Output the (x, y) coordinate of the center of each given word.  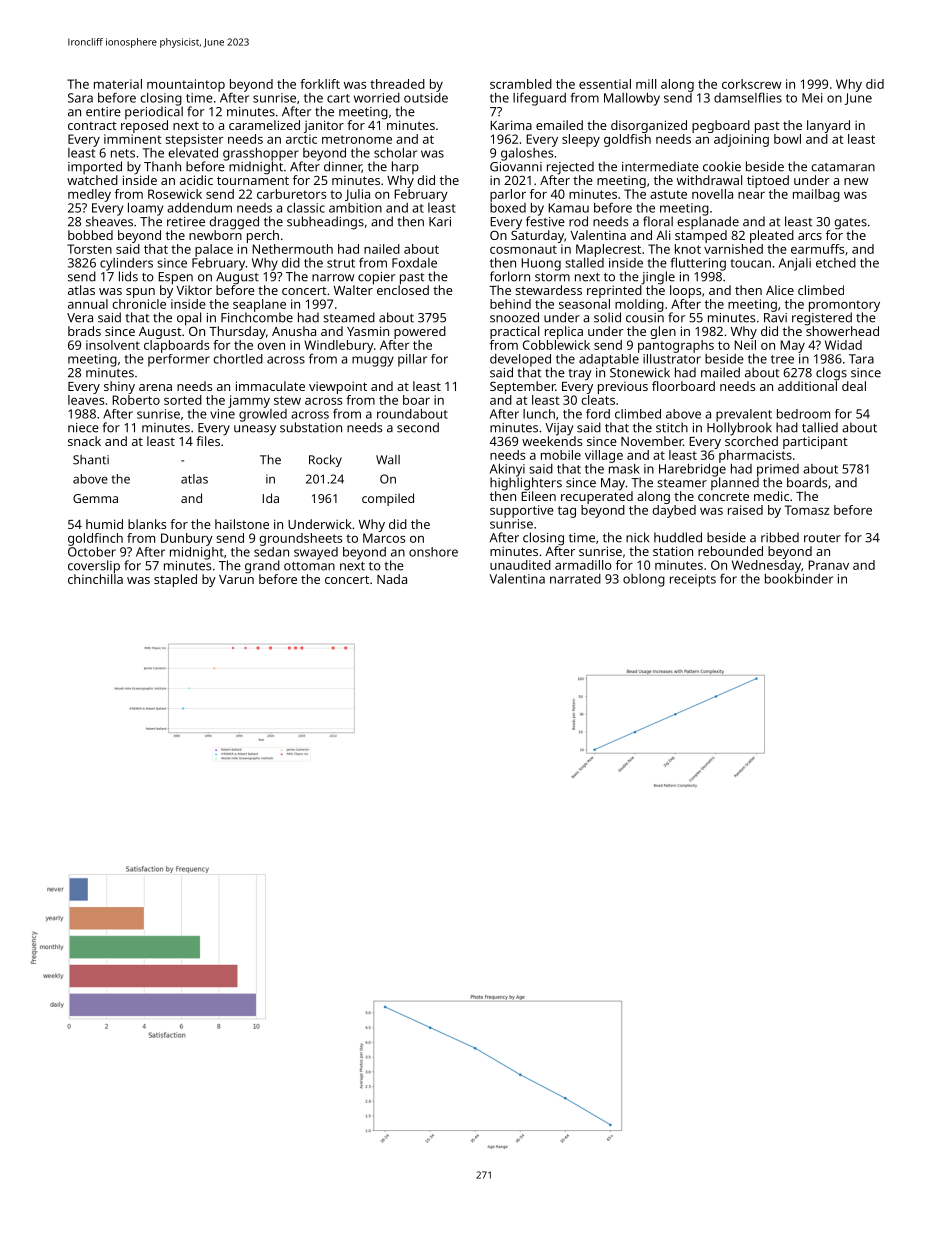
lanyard (828, 126)
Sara (80, 98)
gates (850, 224)
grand (262, 567)
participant (815, 442)
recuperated (597, 497)
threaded (397, 84)
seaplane (259, 305)
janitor (324, 126)
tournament (253, 180)
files (208, 441)
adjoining (741, 140)
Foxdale (414, 263)
